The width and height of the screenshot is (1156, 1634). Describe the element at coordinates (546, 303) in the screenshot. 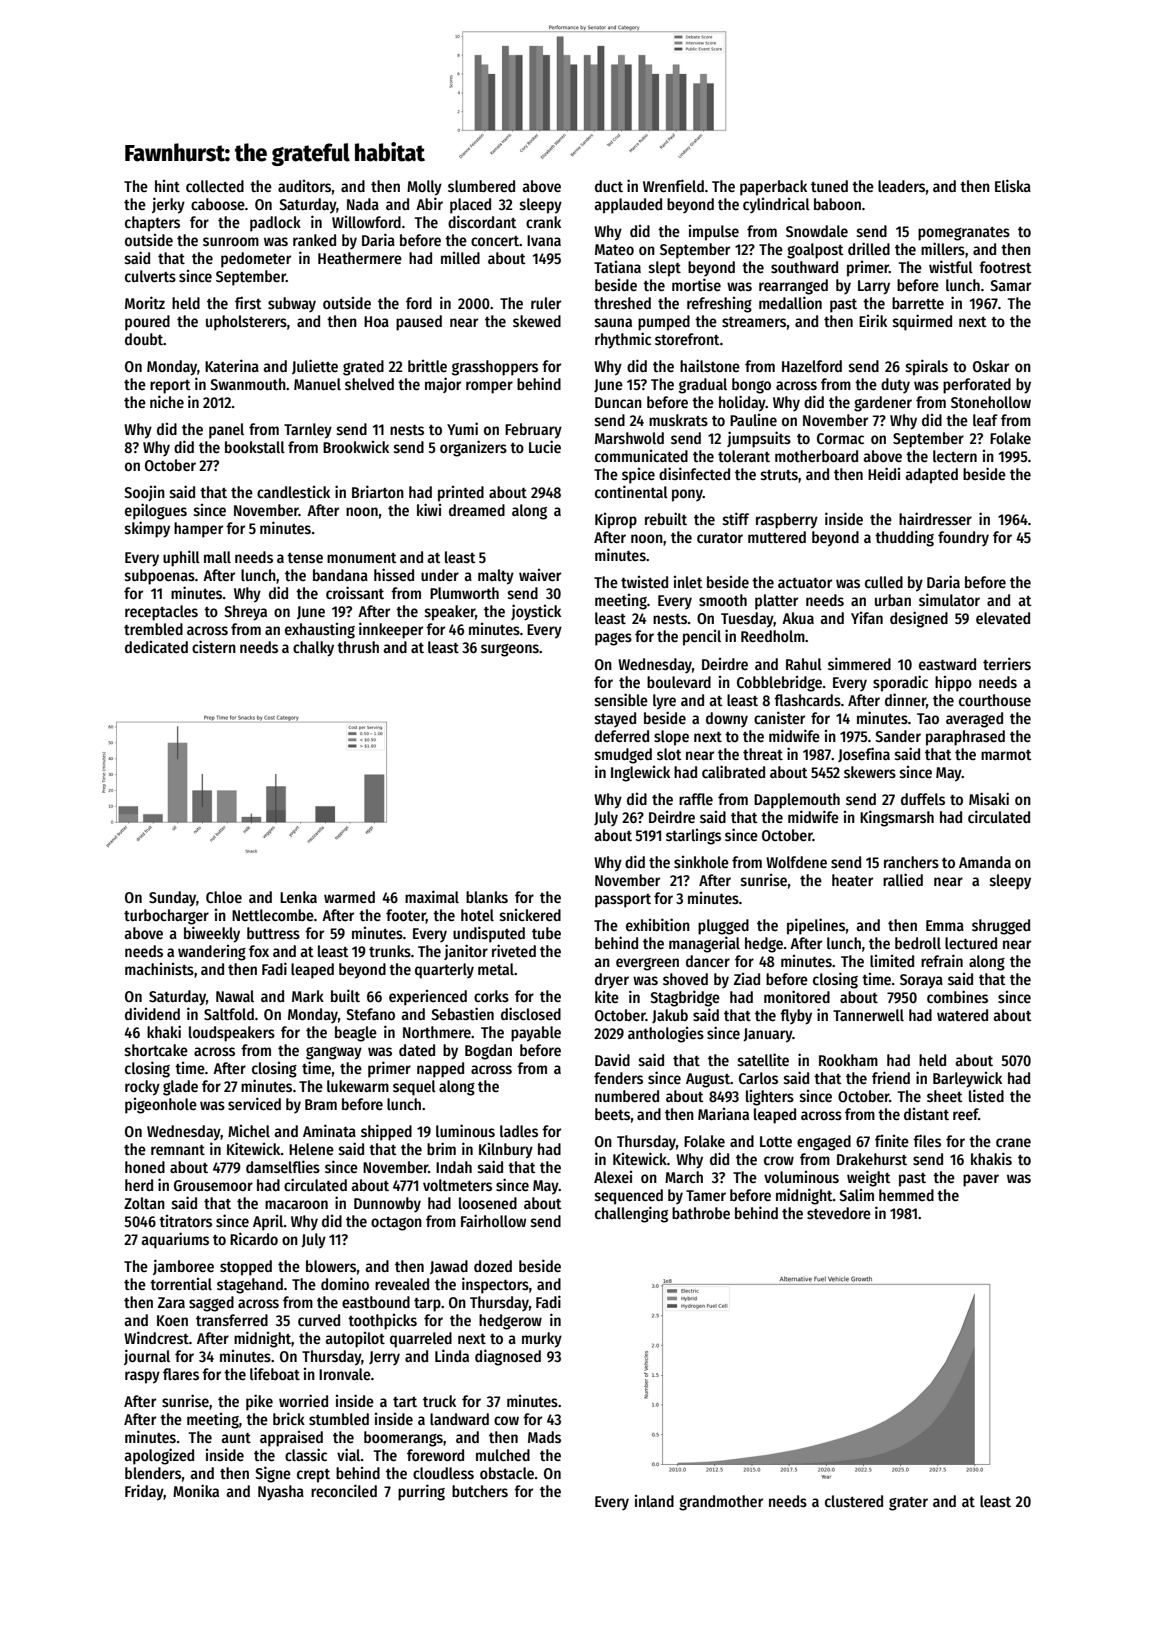

I see `ruler` at that location.
